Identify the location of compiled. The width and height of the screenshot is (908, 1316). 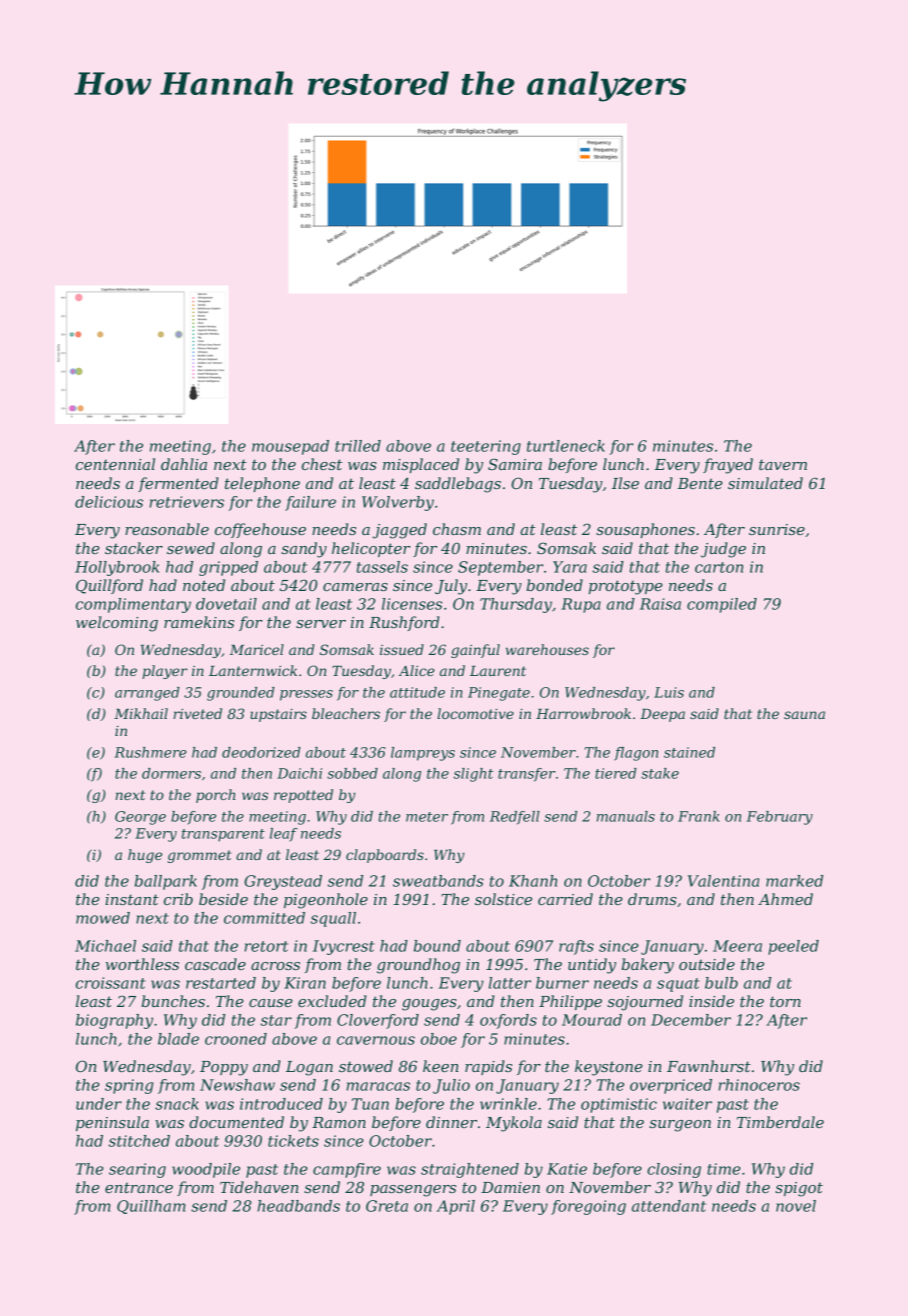
(722, 605).
